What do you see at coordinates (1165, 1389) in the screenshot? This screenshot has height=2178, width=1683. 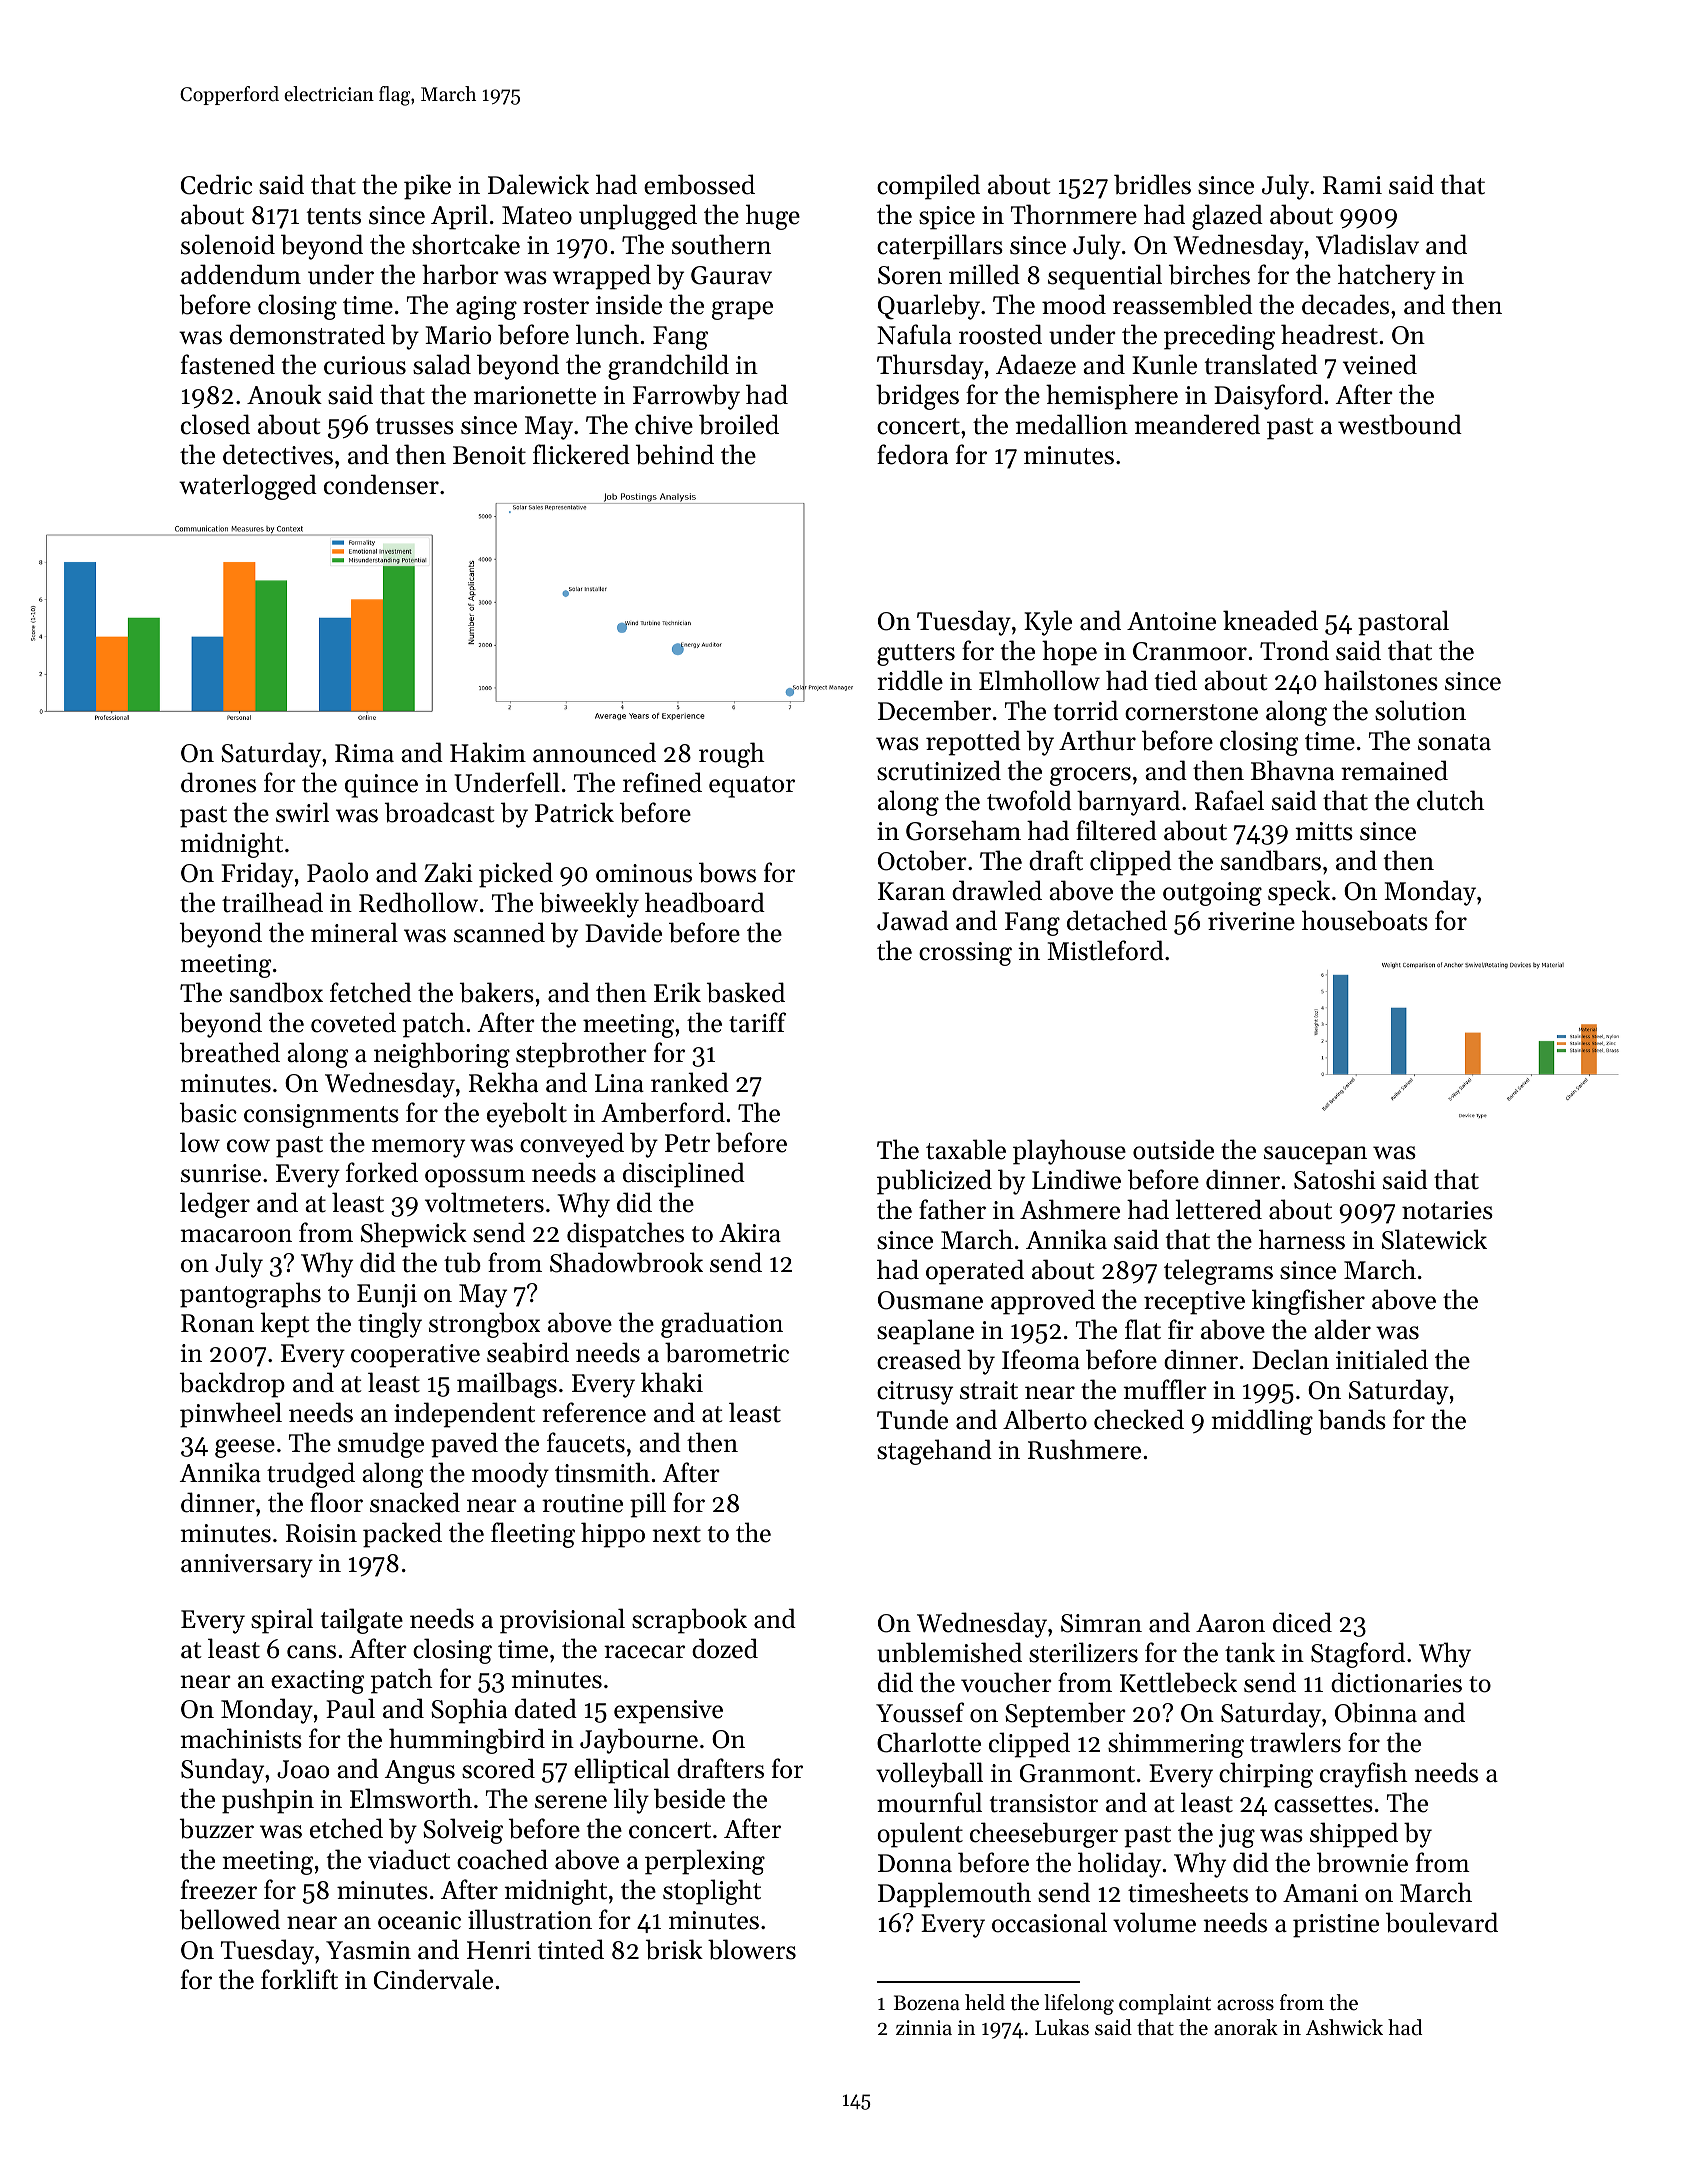 I see `muffler` at bounding box center [1165, 1389].
